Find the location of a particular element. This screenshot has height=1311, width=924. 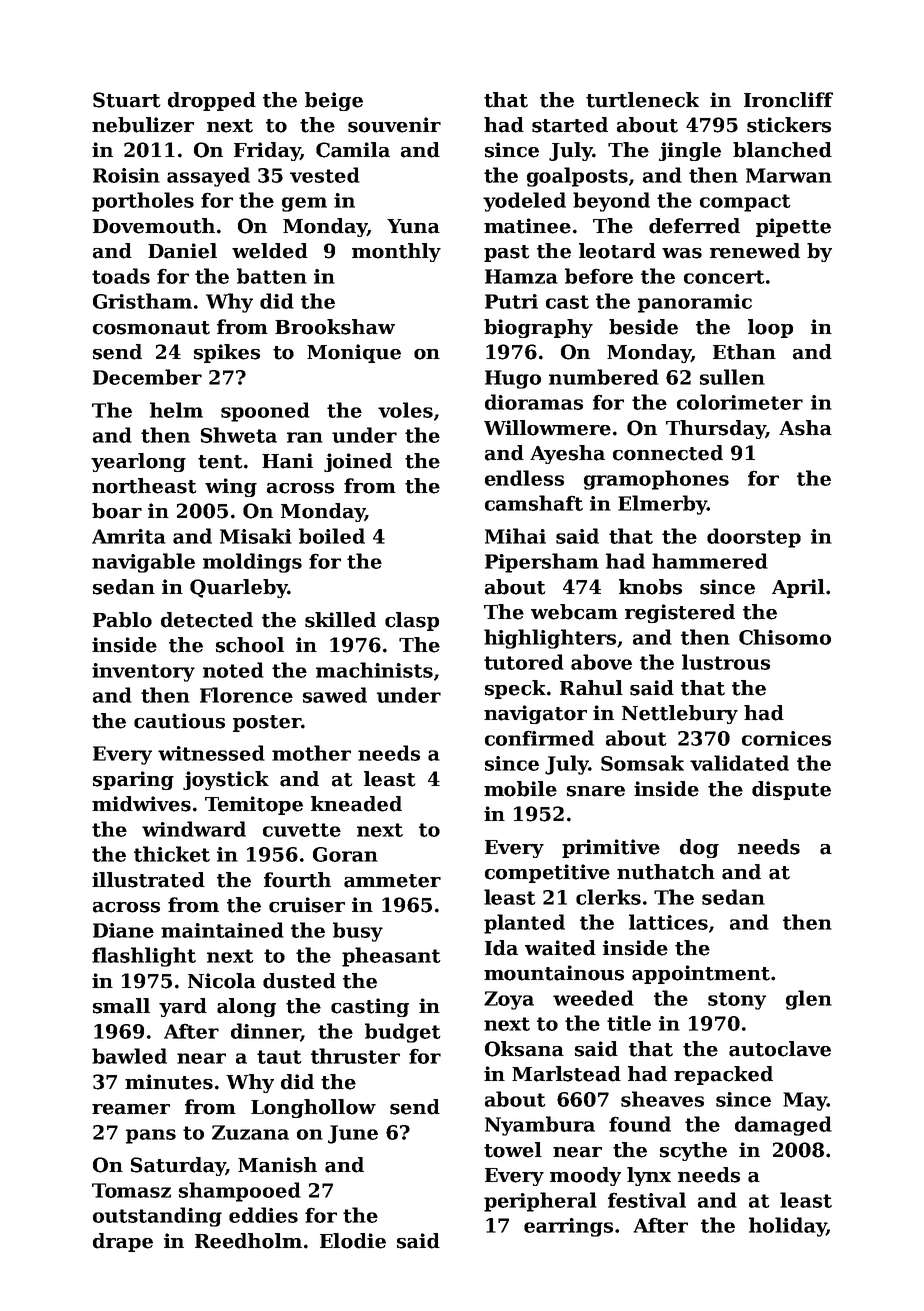

Somsak is located at coordinates (642, 763).
